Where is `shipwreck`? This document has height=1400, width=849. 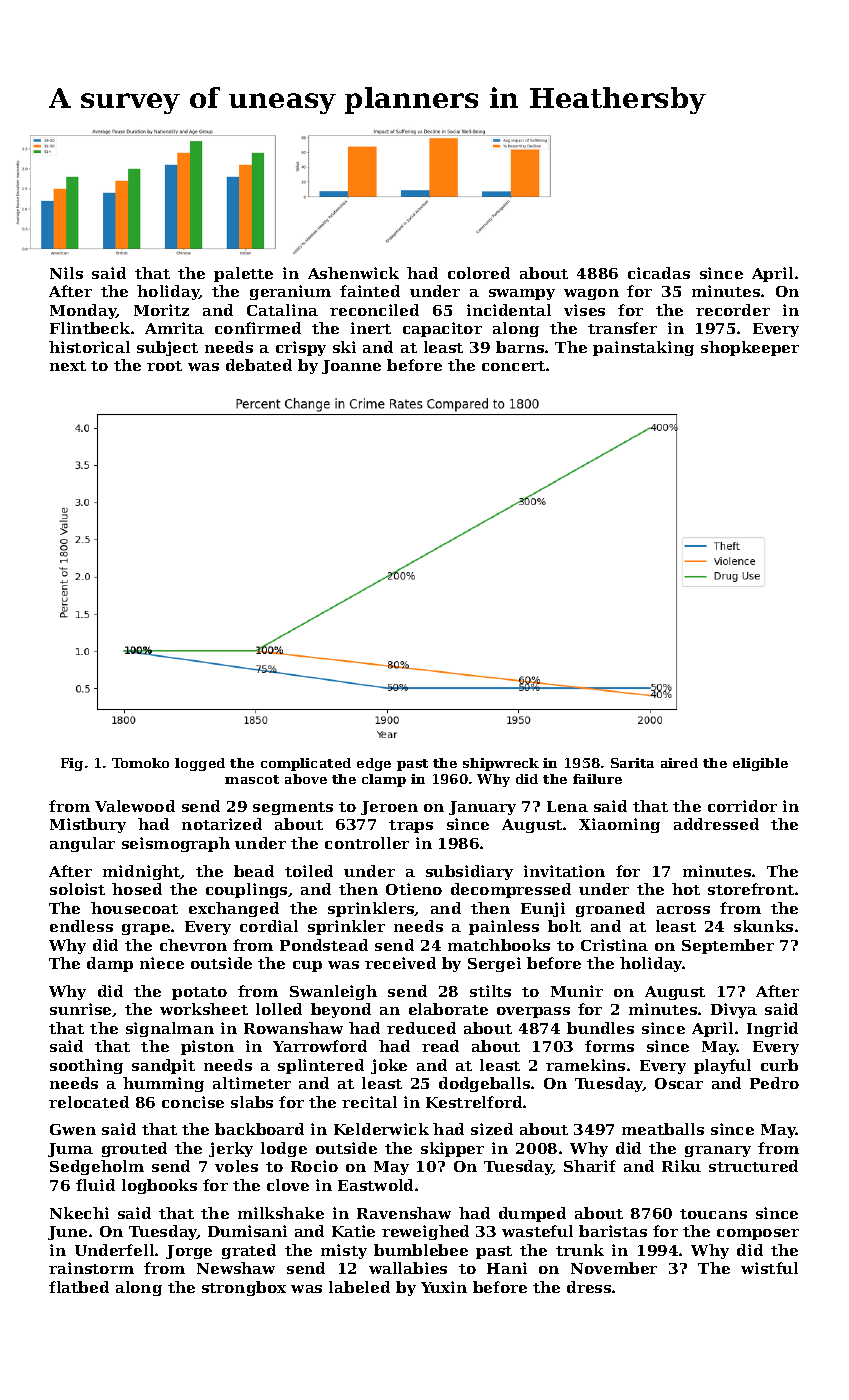
shipwreck is located at coordinates (501, 764).
